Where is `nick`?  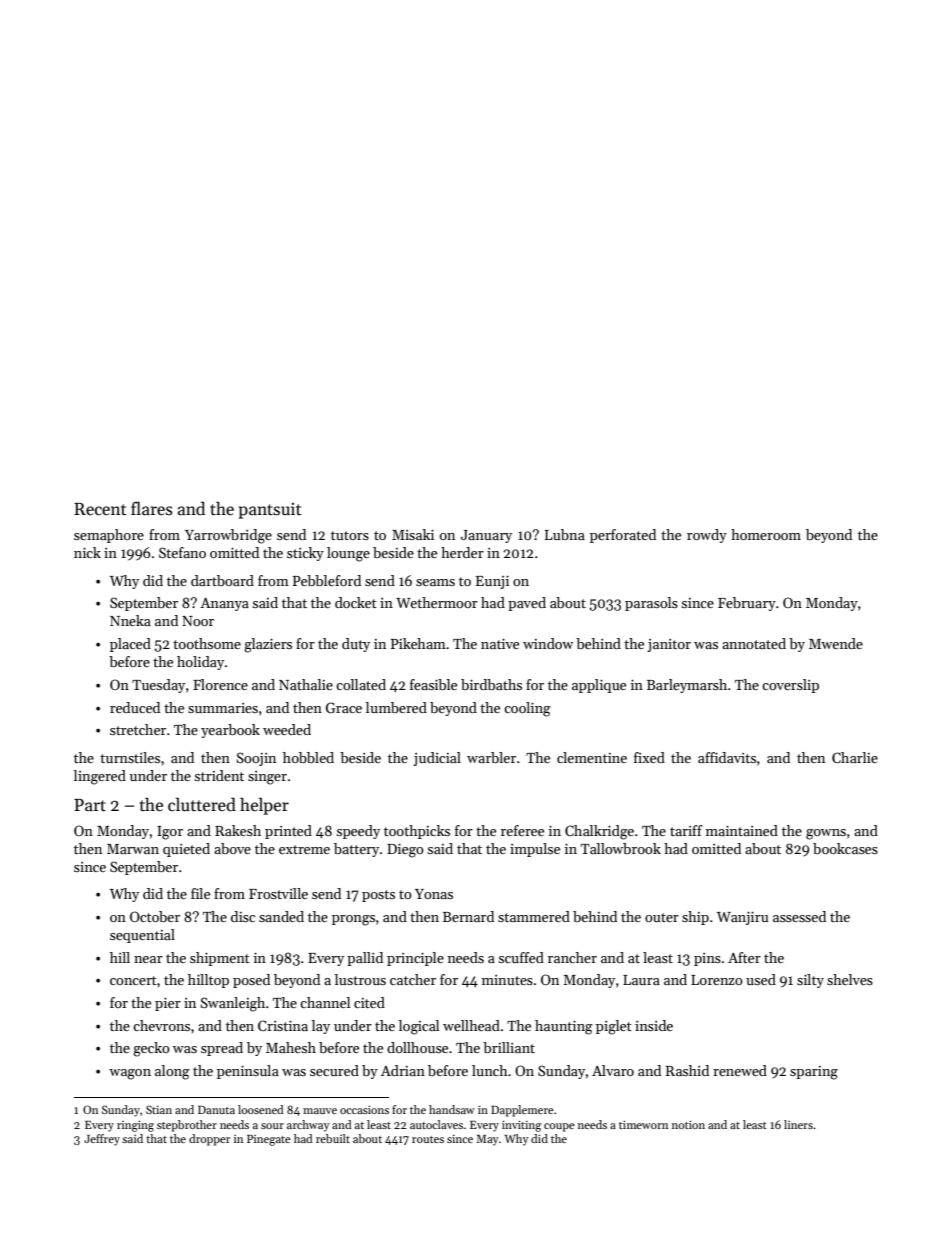 nick is located at coordinates (87, 552).
